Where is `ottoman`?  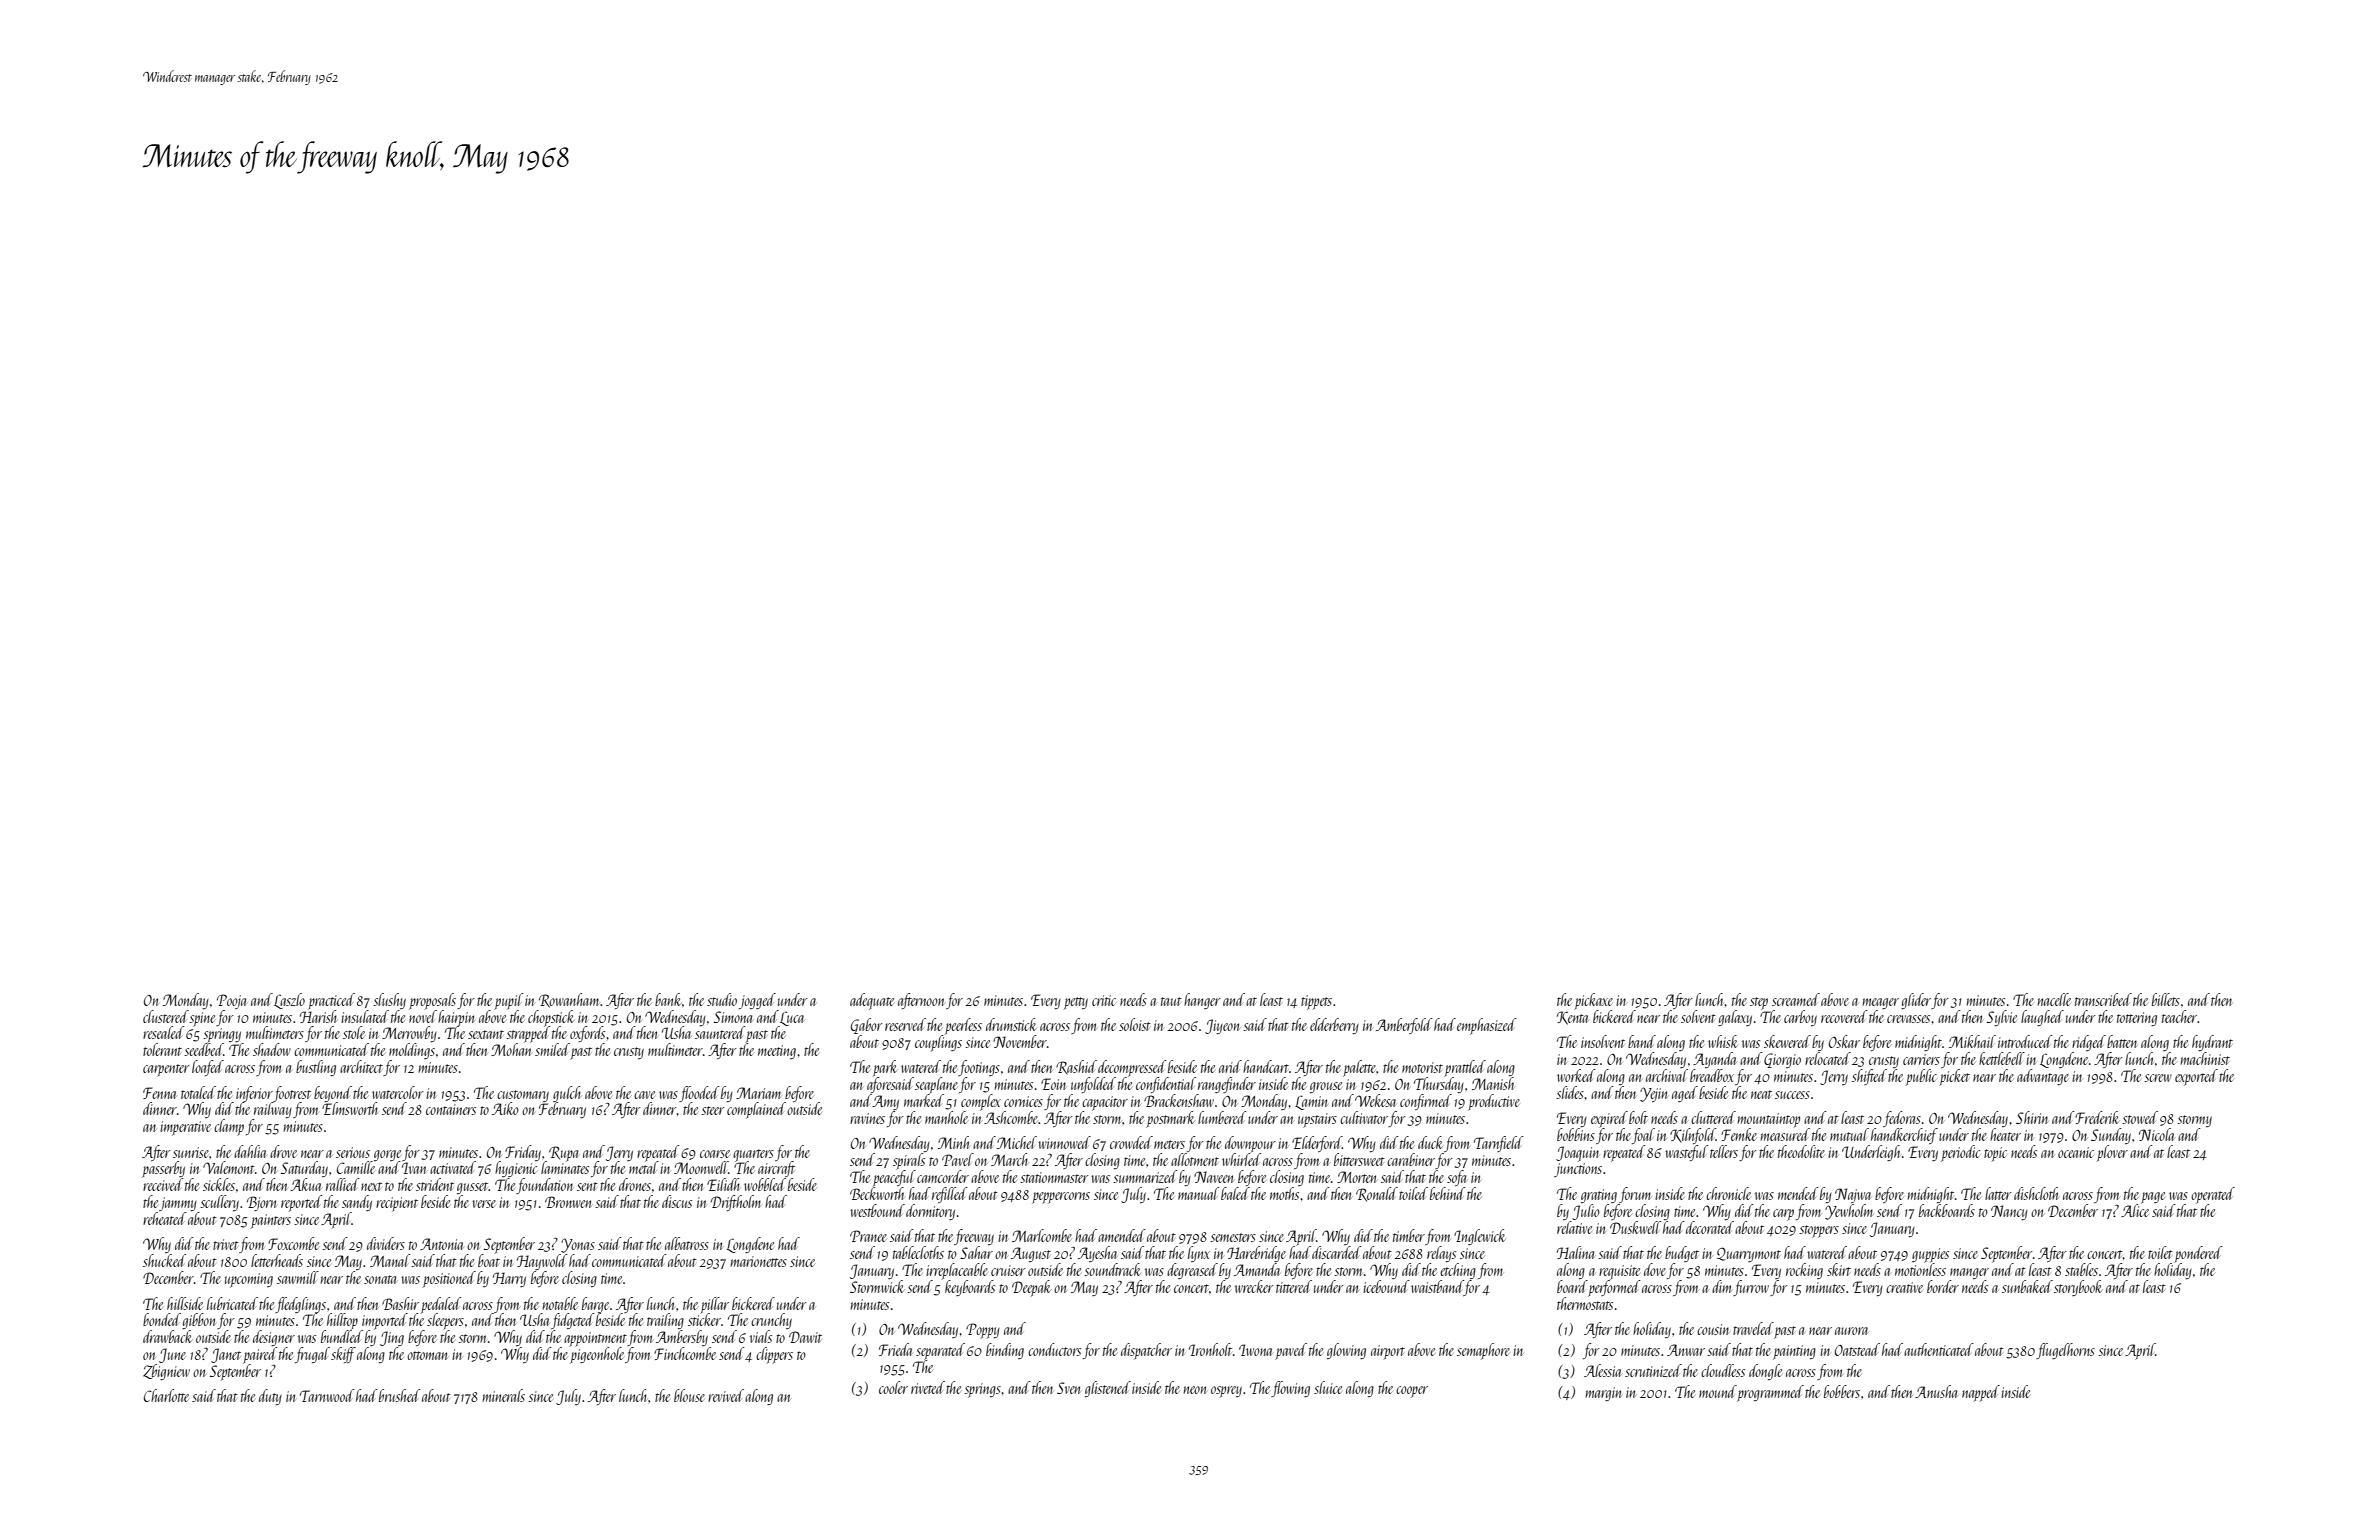
ottoman is located at coordinates (427, 1355).
